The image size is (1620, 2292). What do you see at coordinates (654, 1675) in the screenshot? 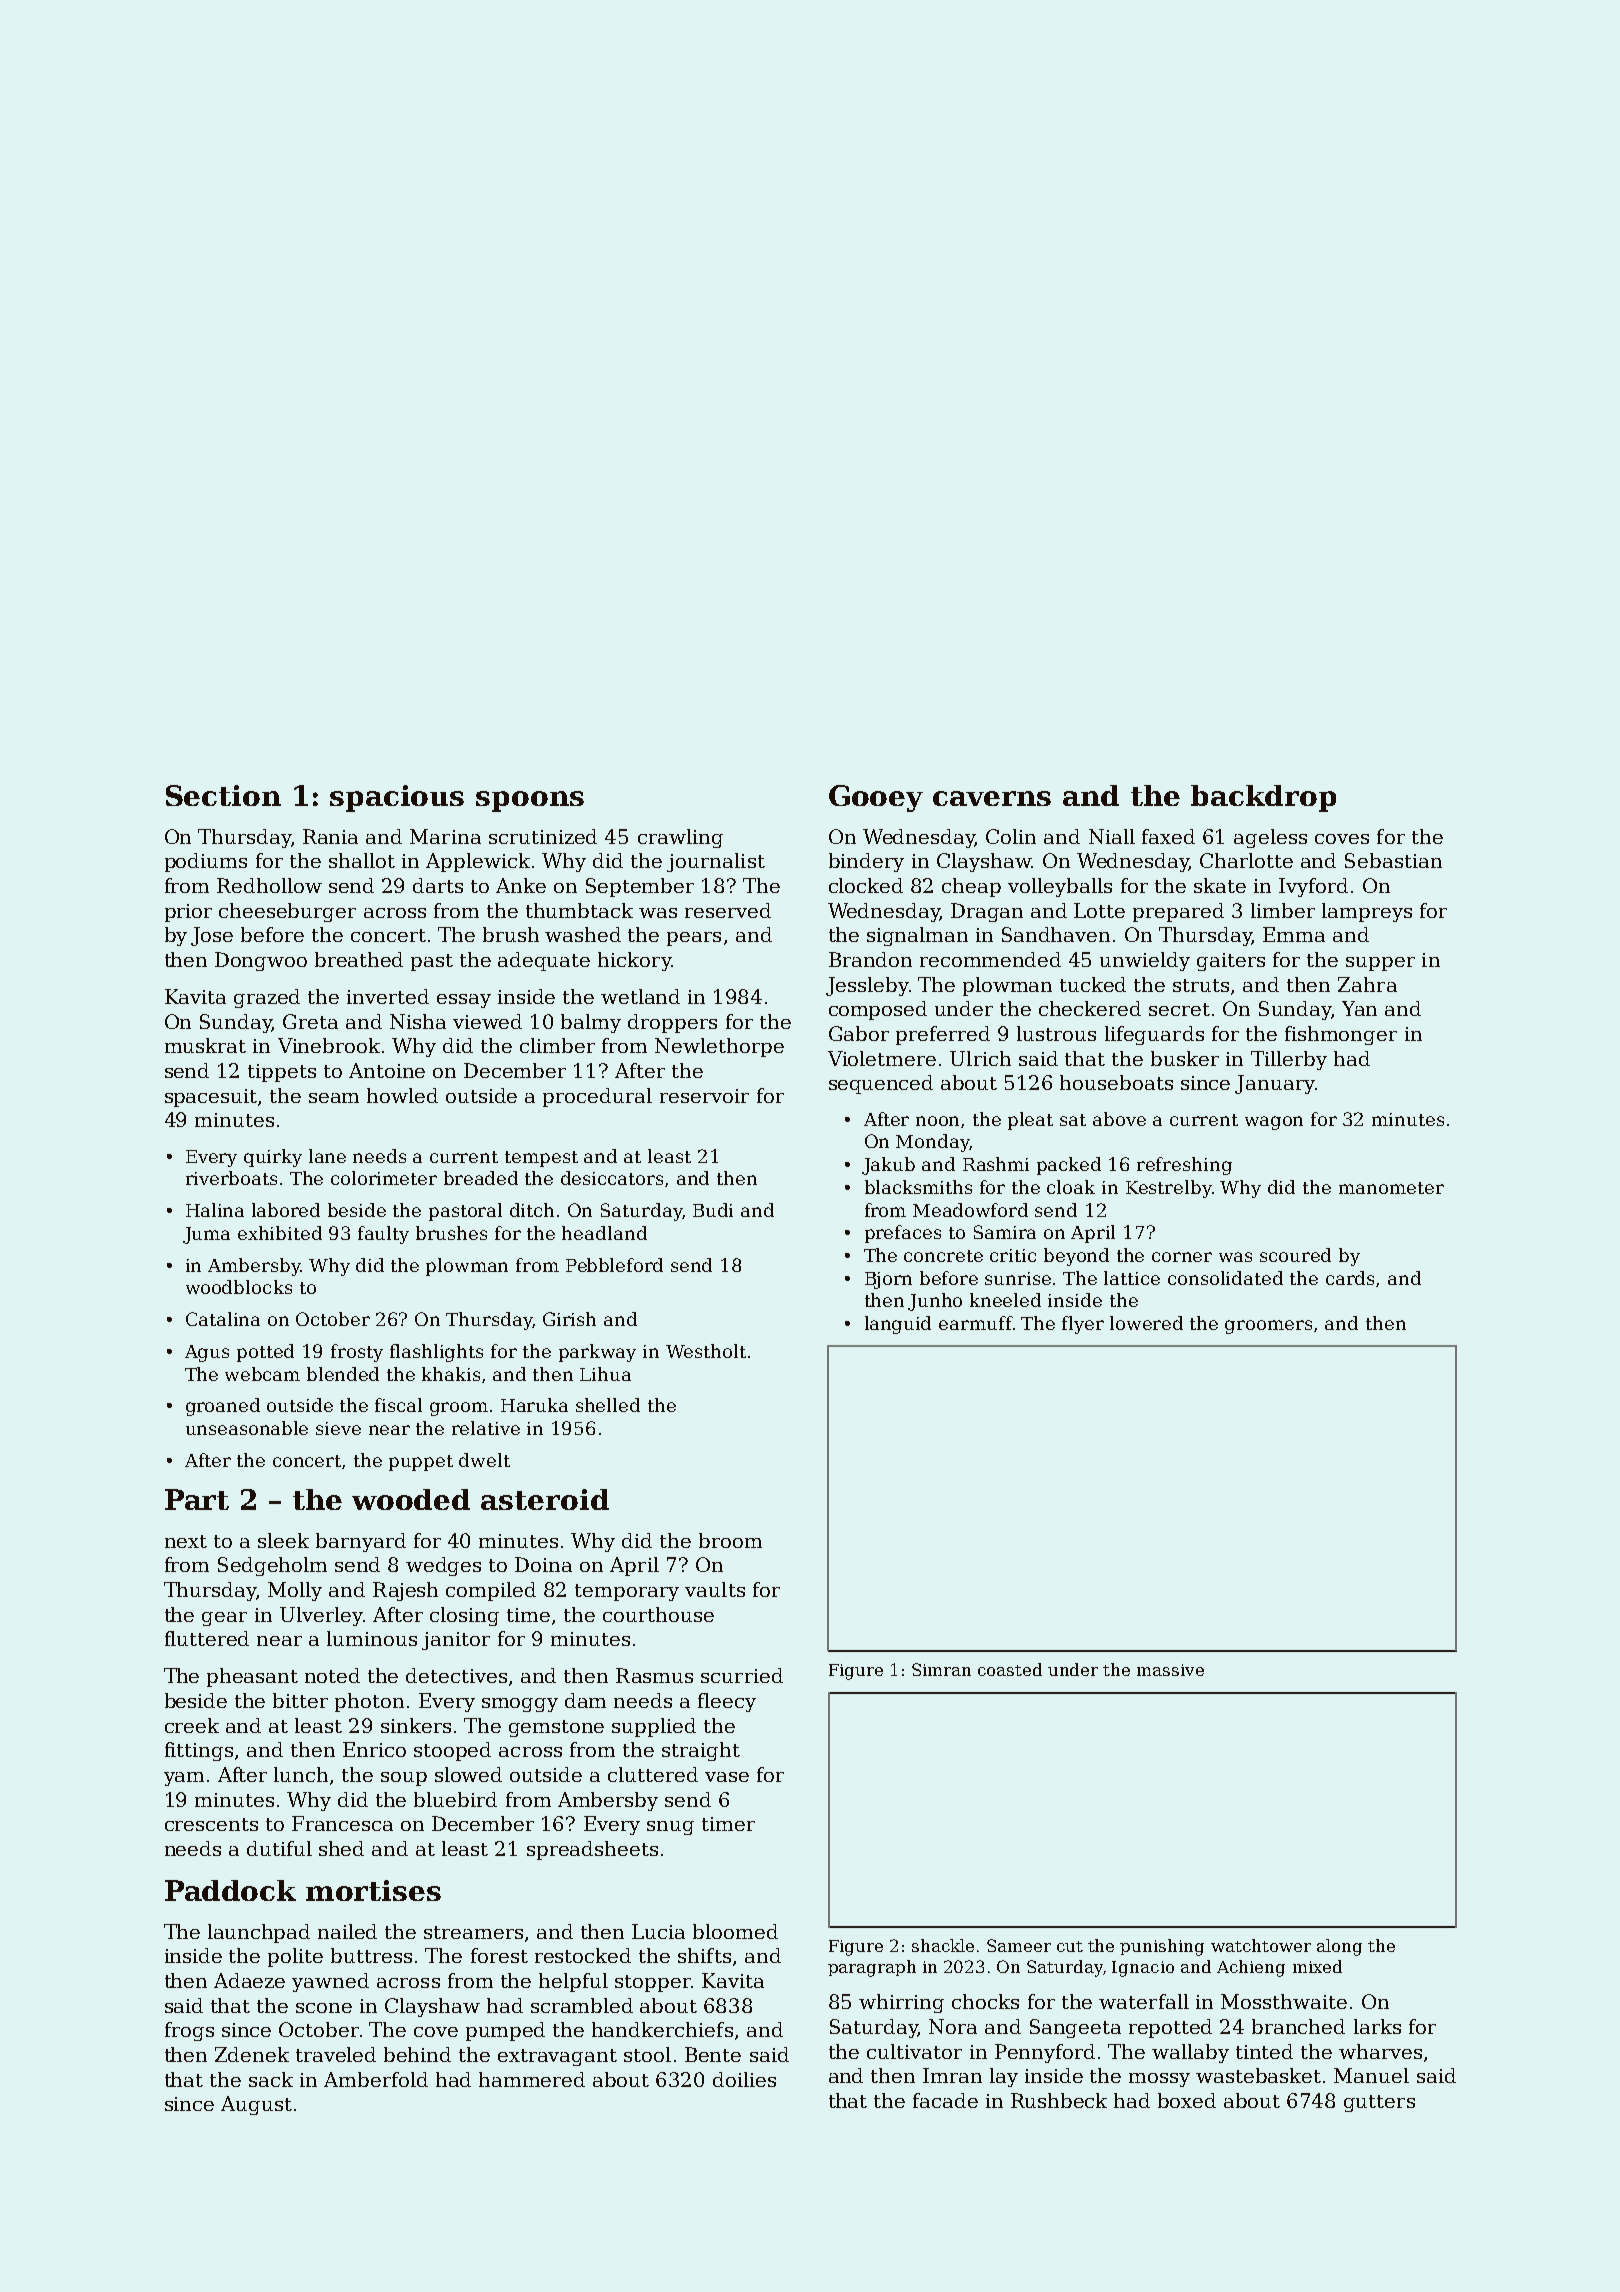
I see `Rasmus` at bounding box center [654, 1675].
